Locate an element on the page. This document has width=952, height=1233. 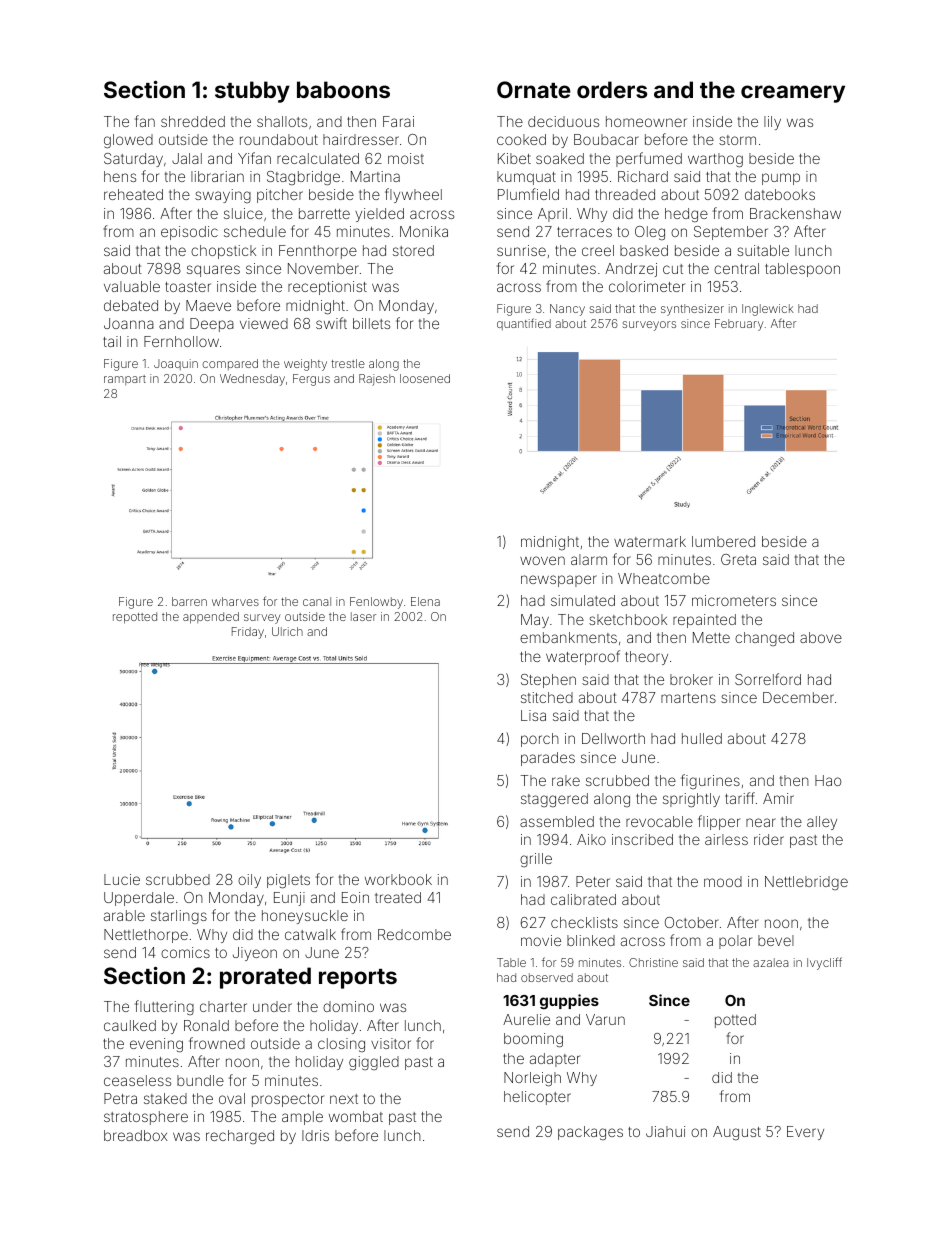
Elena is located at coordinates (425, 601).
